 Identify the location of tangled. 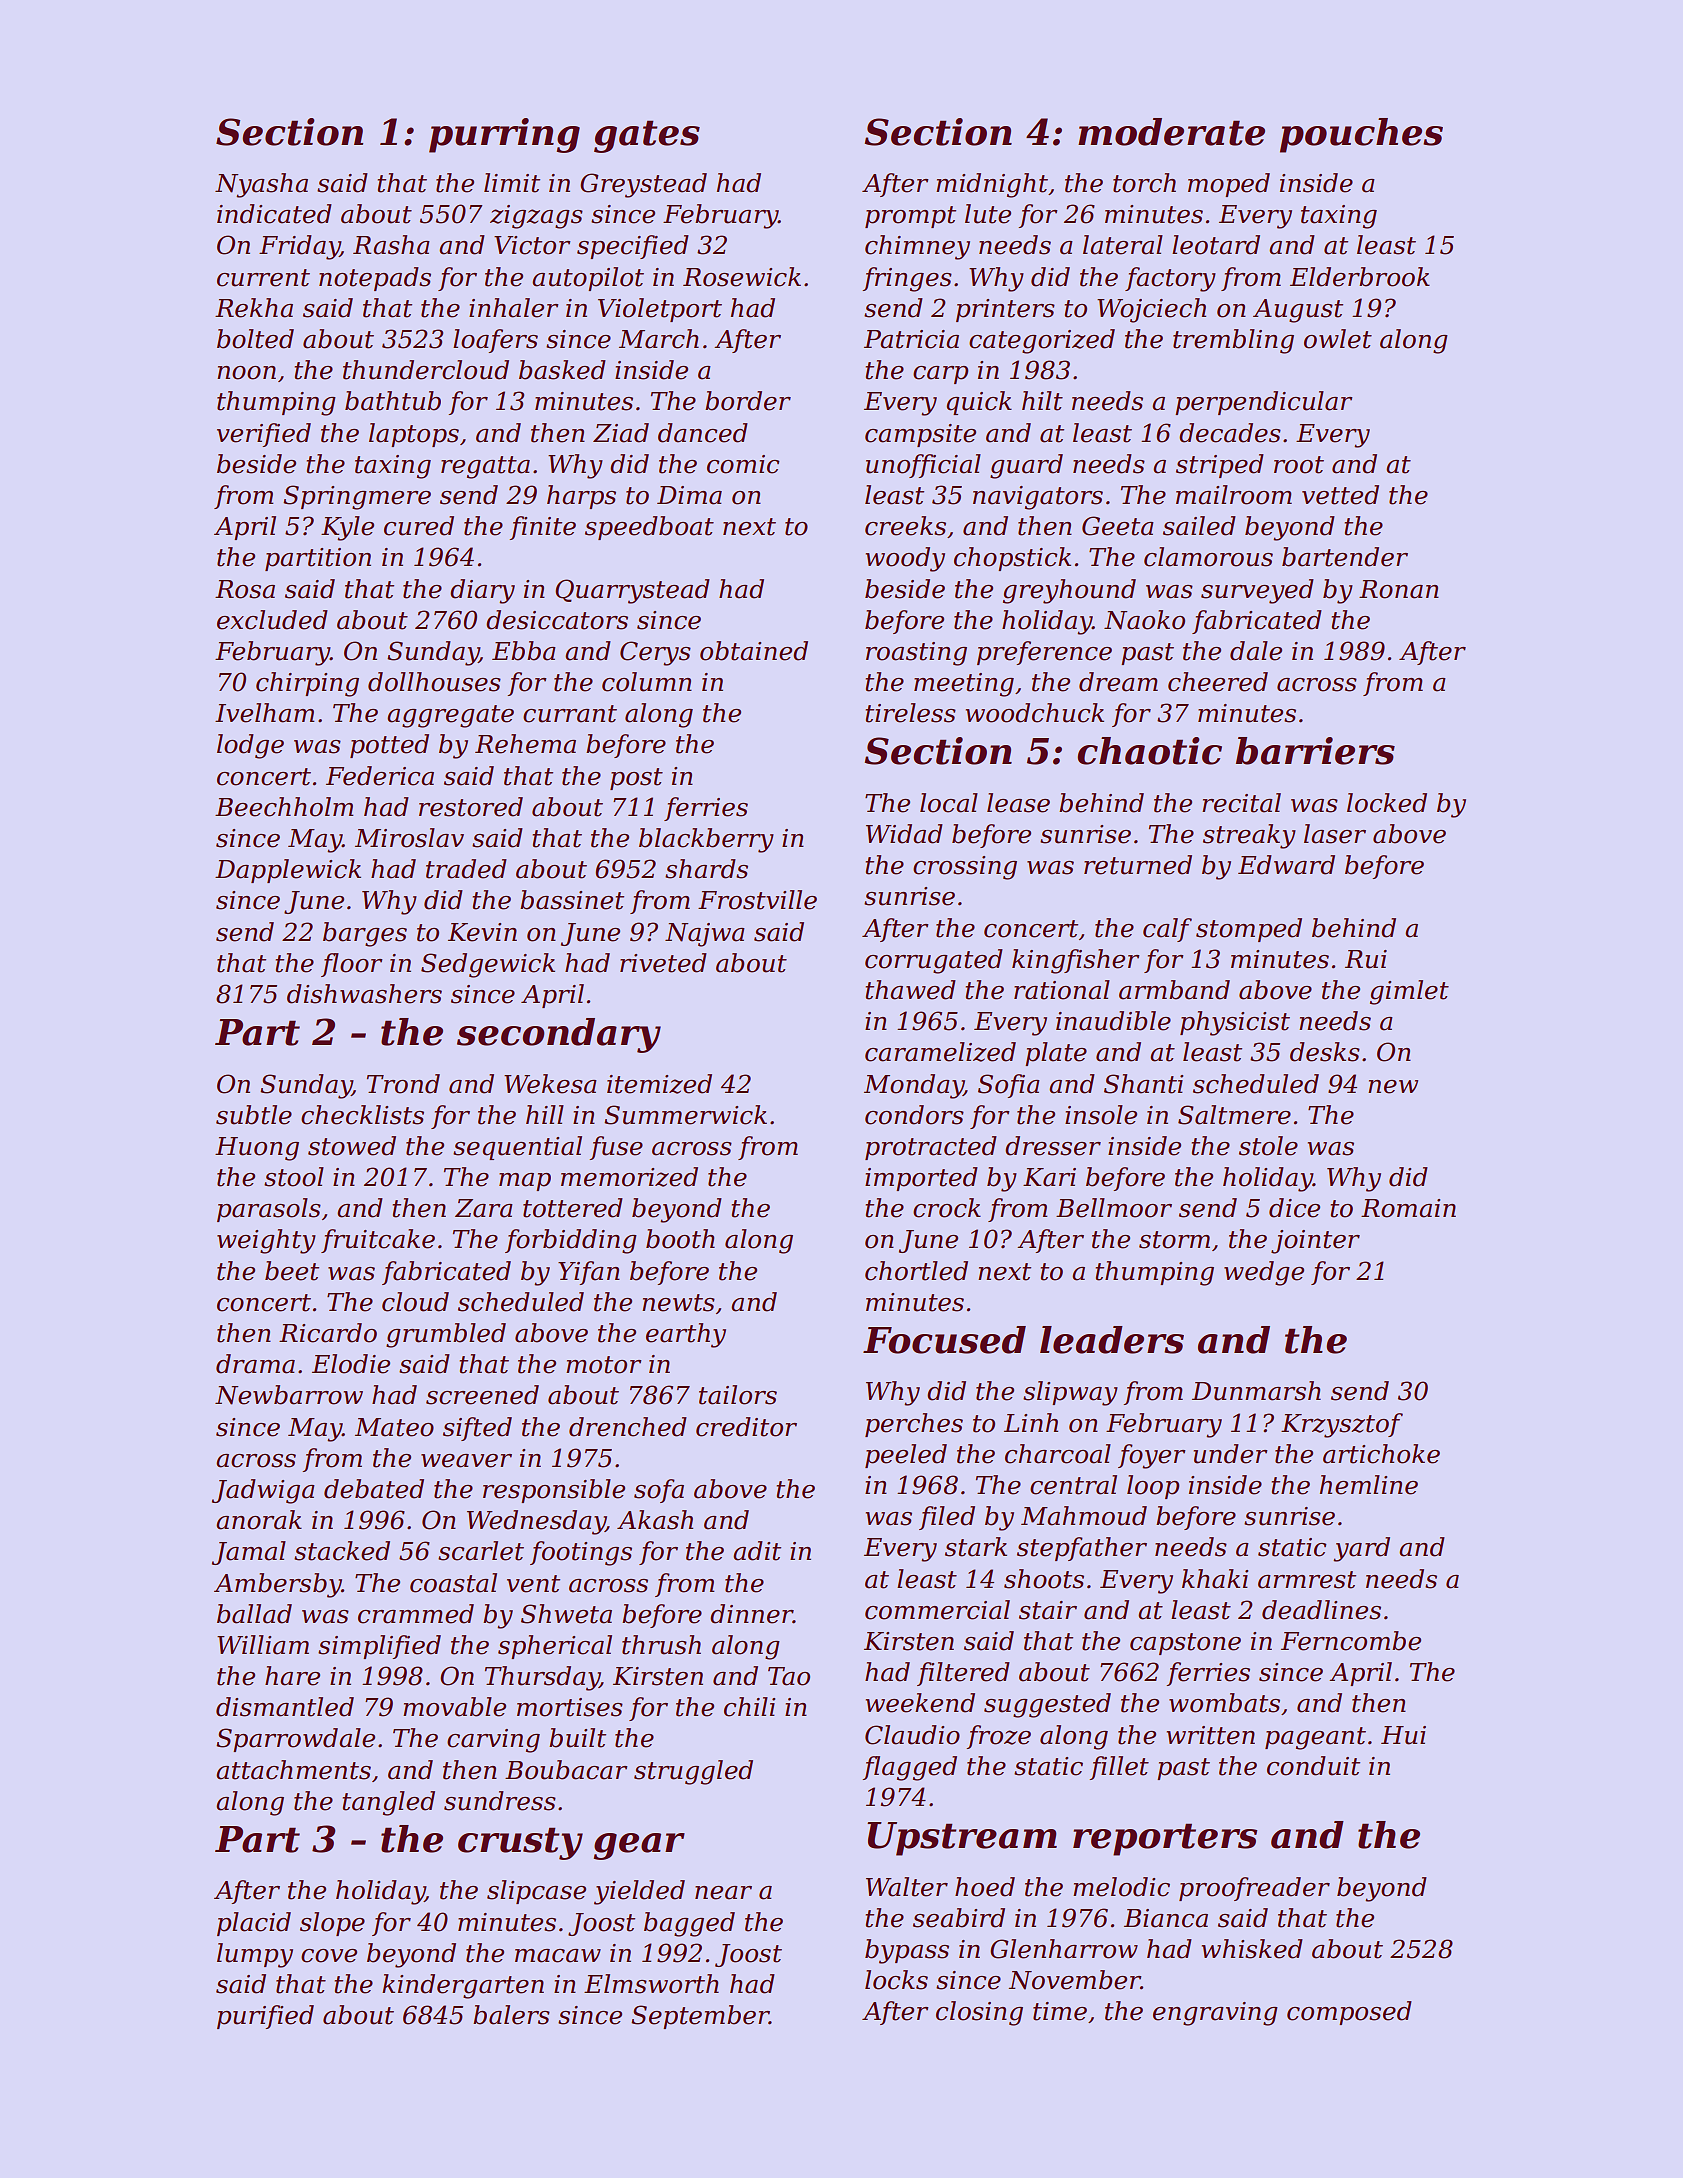
(388, 1803).
